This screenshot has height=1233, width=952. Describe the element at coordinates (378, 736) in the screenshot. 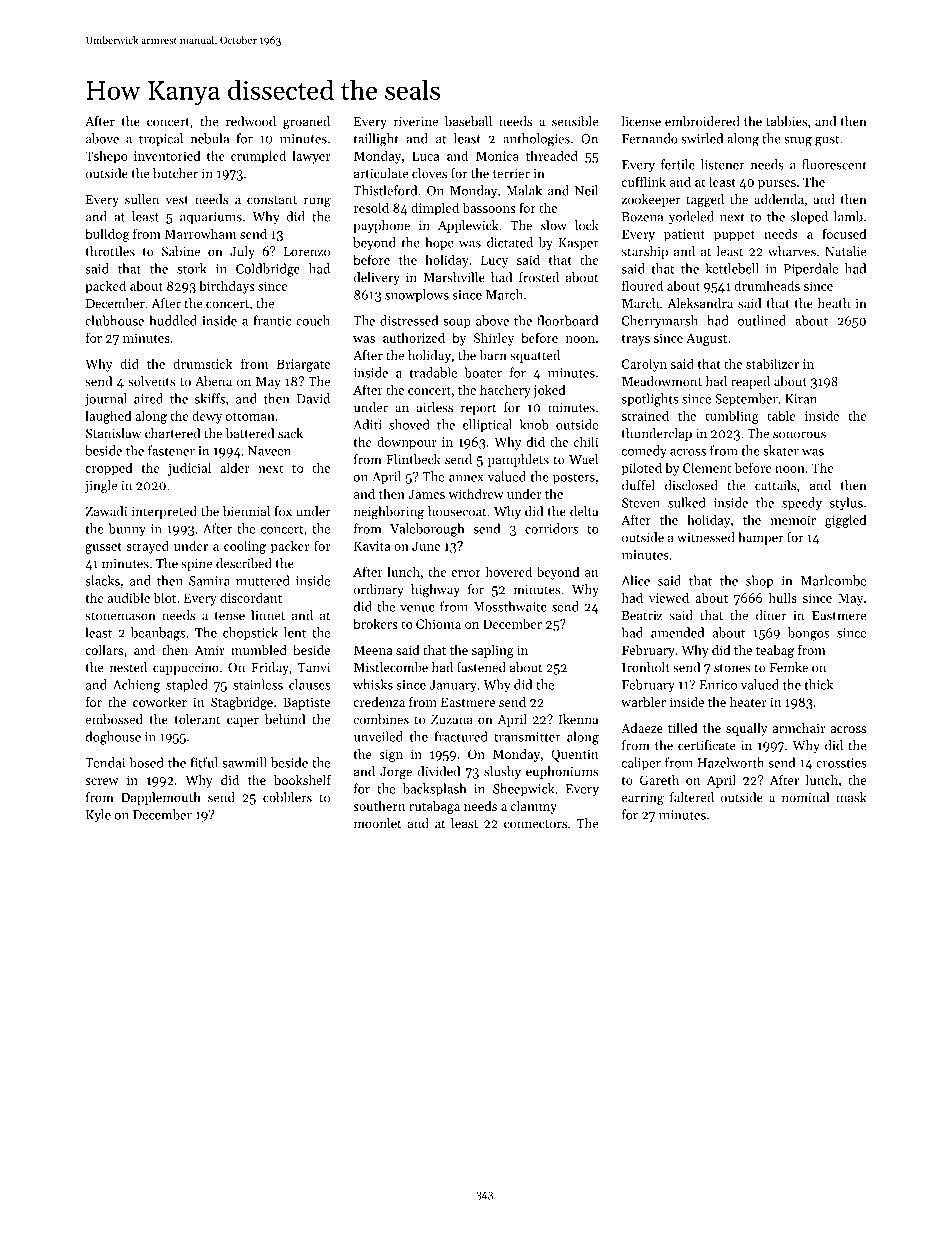

I see `unveiled` at that location.
